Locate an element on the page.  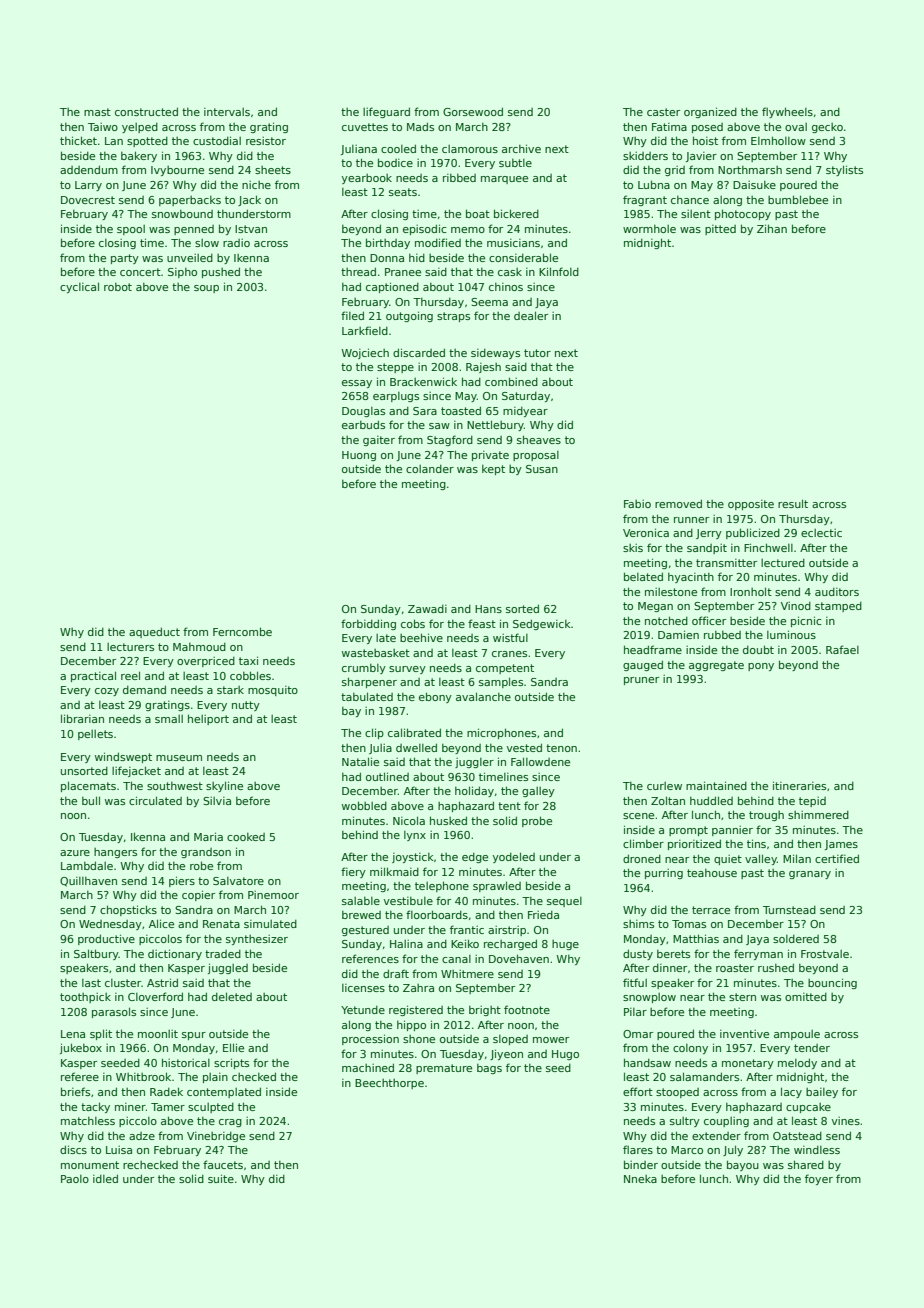
Gorsewood is located at coordinates (473, 111).
